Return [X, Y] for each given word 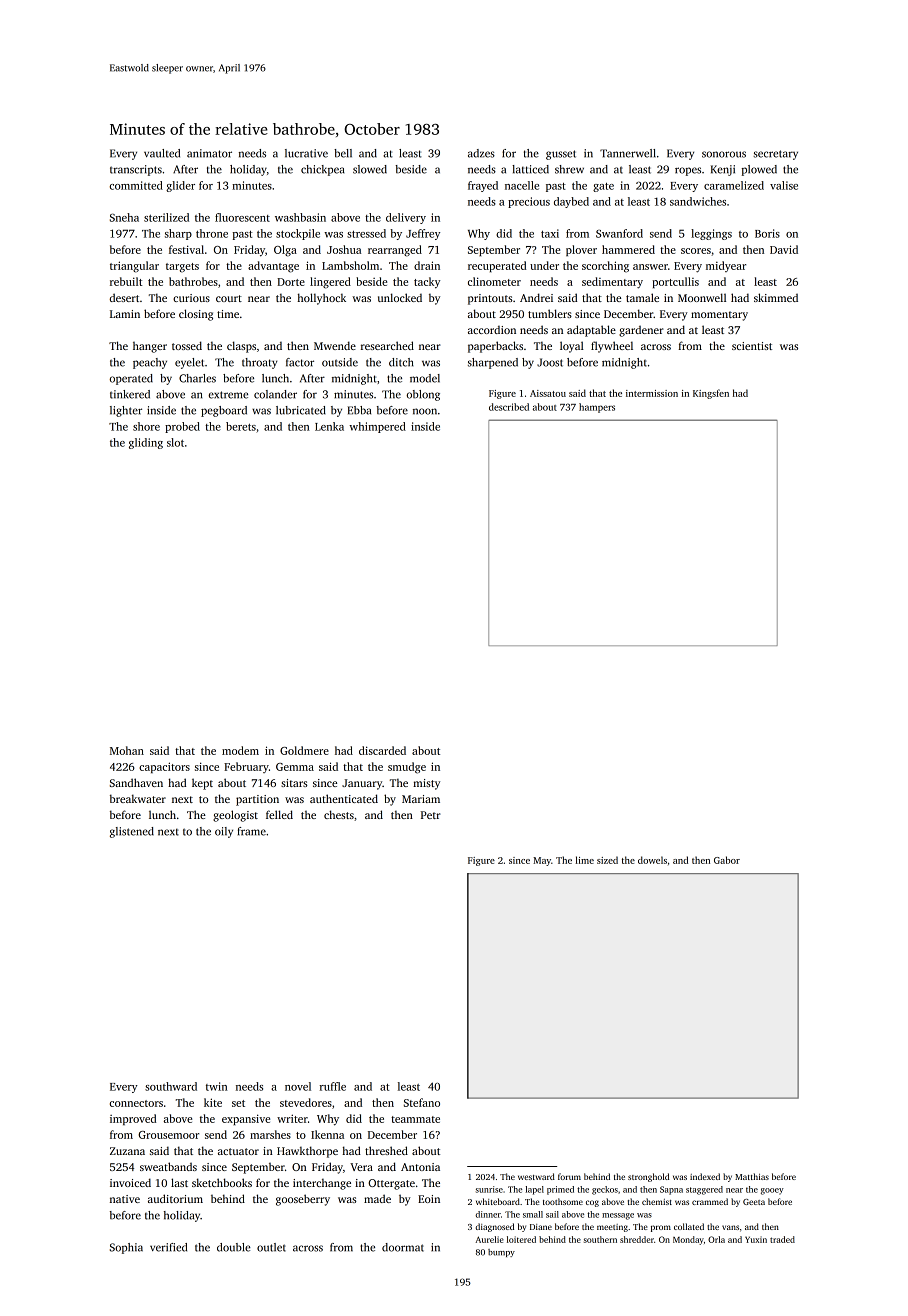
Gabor [727, 860]
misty [426, 784]
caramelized [734, 185]
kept [202, 784]
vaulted [162, 153]
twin [217, 1086]
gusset [561, 155]
